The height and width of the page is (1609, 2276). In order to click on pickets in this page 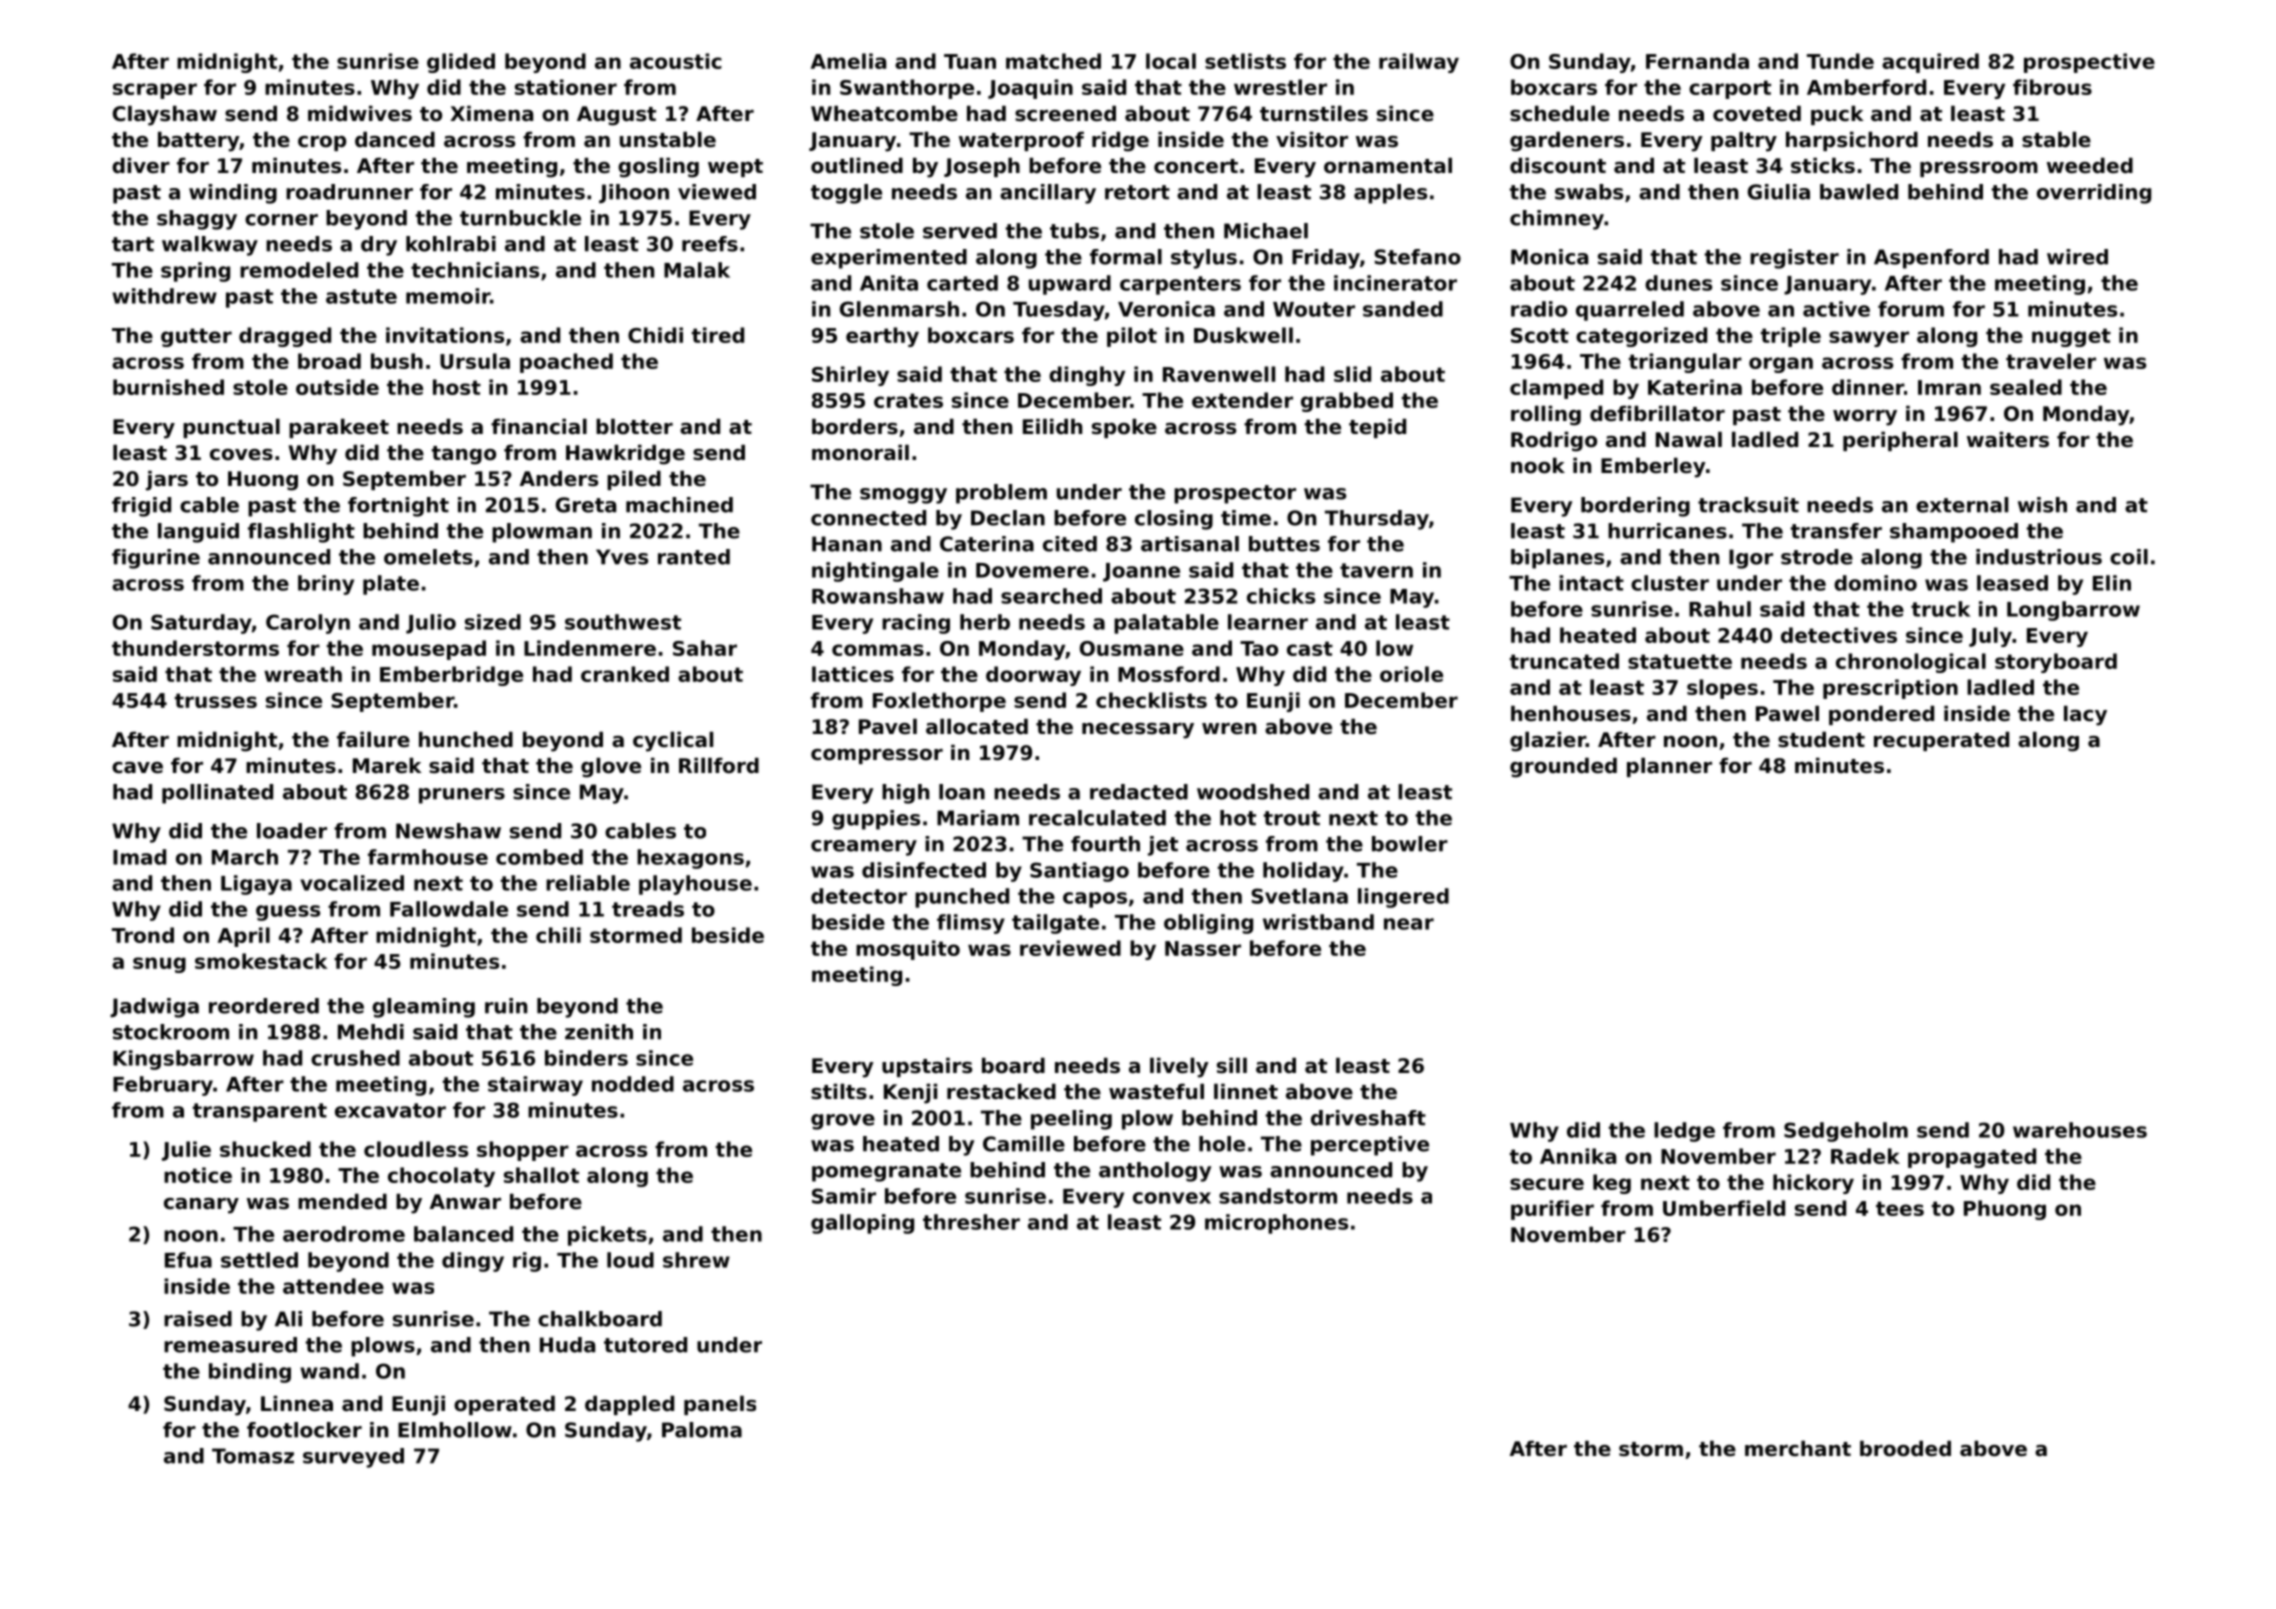, I will do `click(607, 1236)`.
